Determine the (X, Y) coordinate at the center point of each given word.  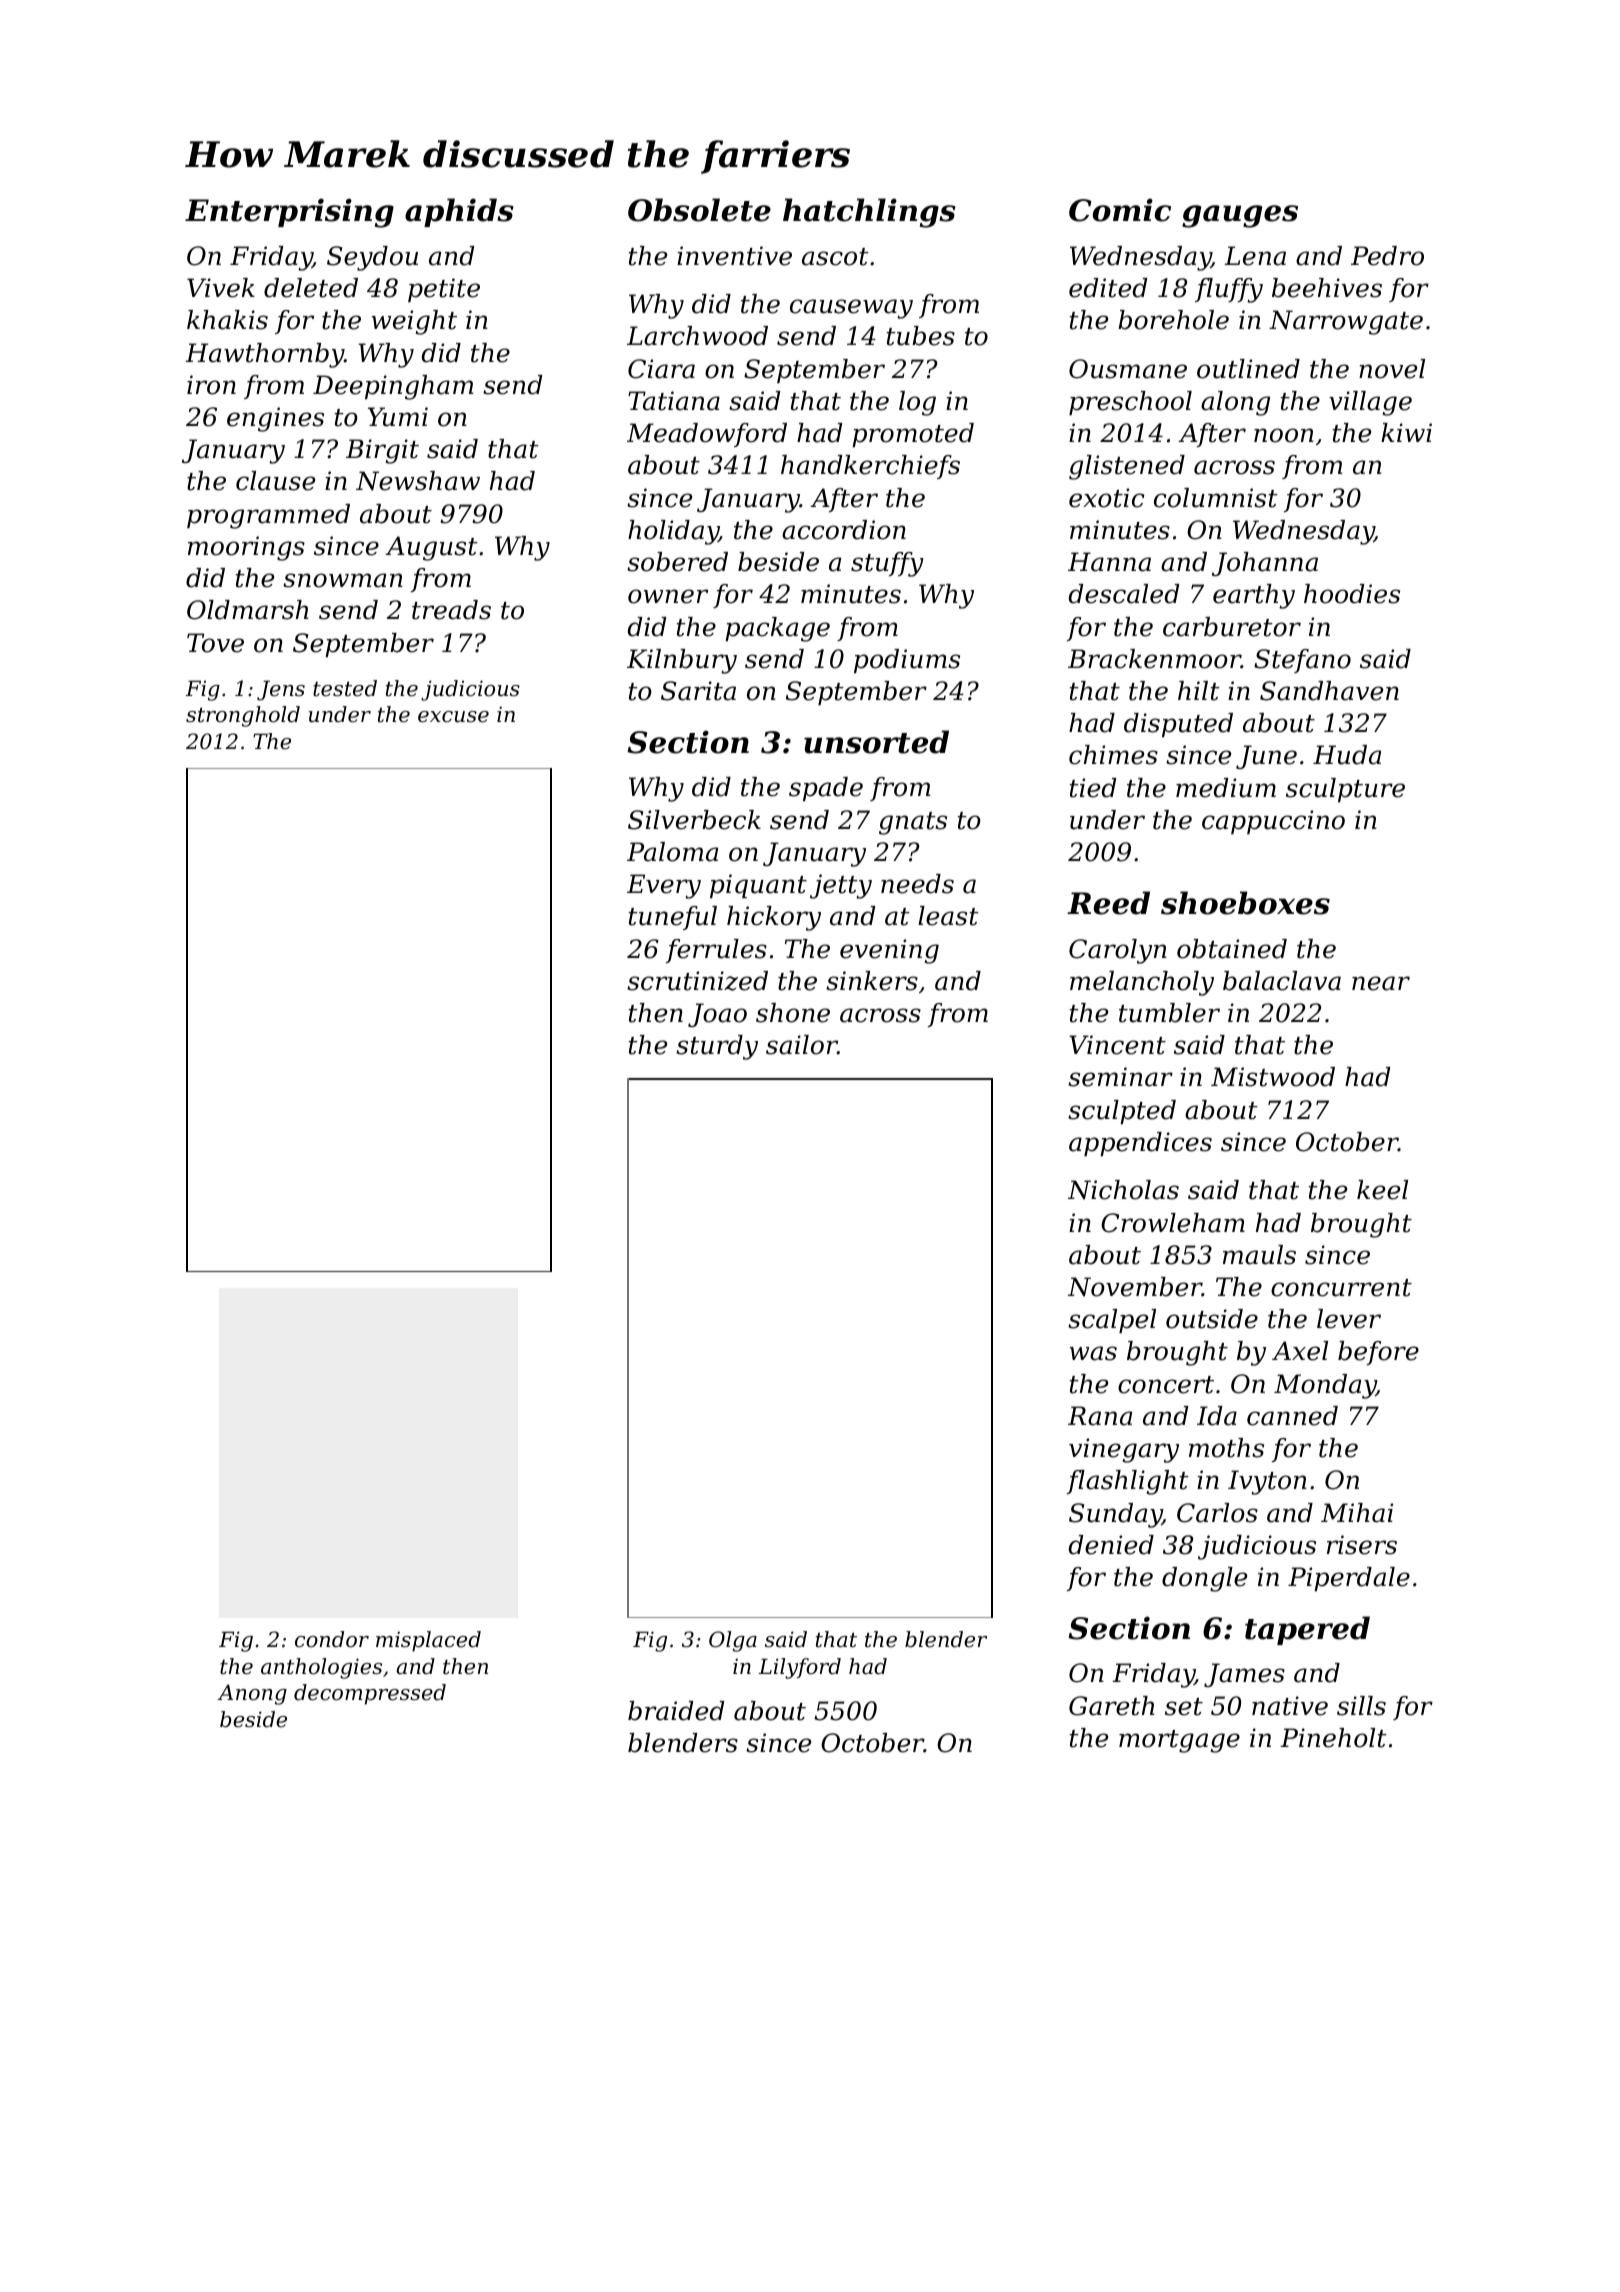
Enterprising (289, 213)
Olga (733, 1641)
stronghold (243, 716)
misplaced (428, 1641)
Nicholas (1123, 1190)
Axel (1300, 1351)
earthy (1254, 596)
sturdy (717, 1047)
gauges (1240, 216)
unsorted (876, 742)
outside (1212, 1319)
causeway (851, 309)
